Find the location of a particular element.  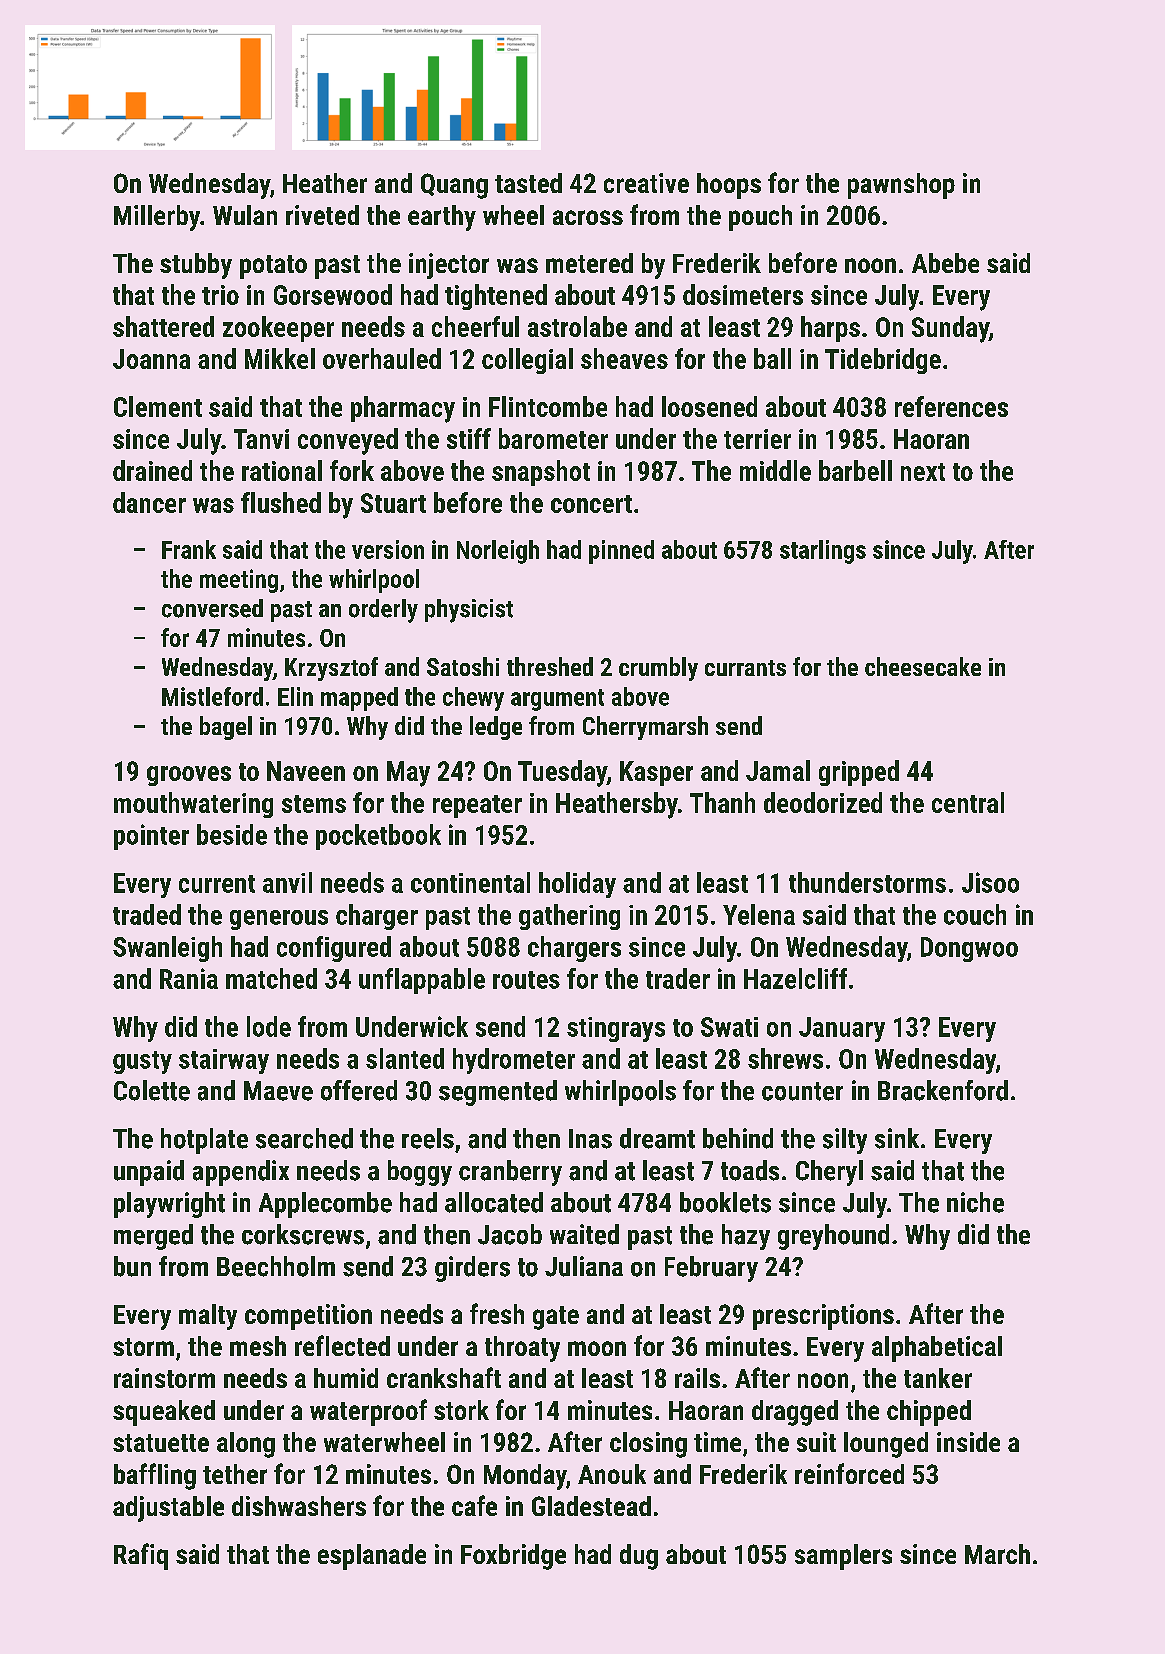

cheesecake is located at coordinates (923, 666).
